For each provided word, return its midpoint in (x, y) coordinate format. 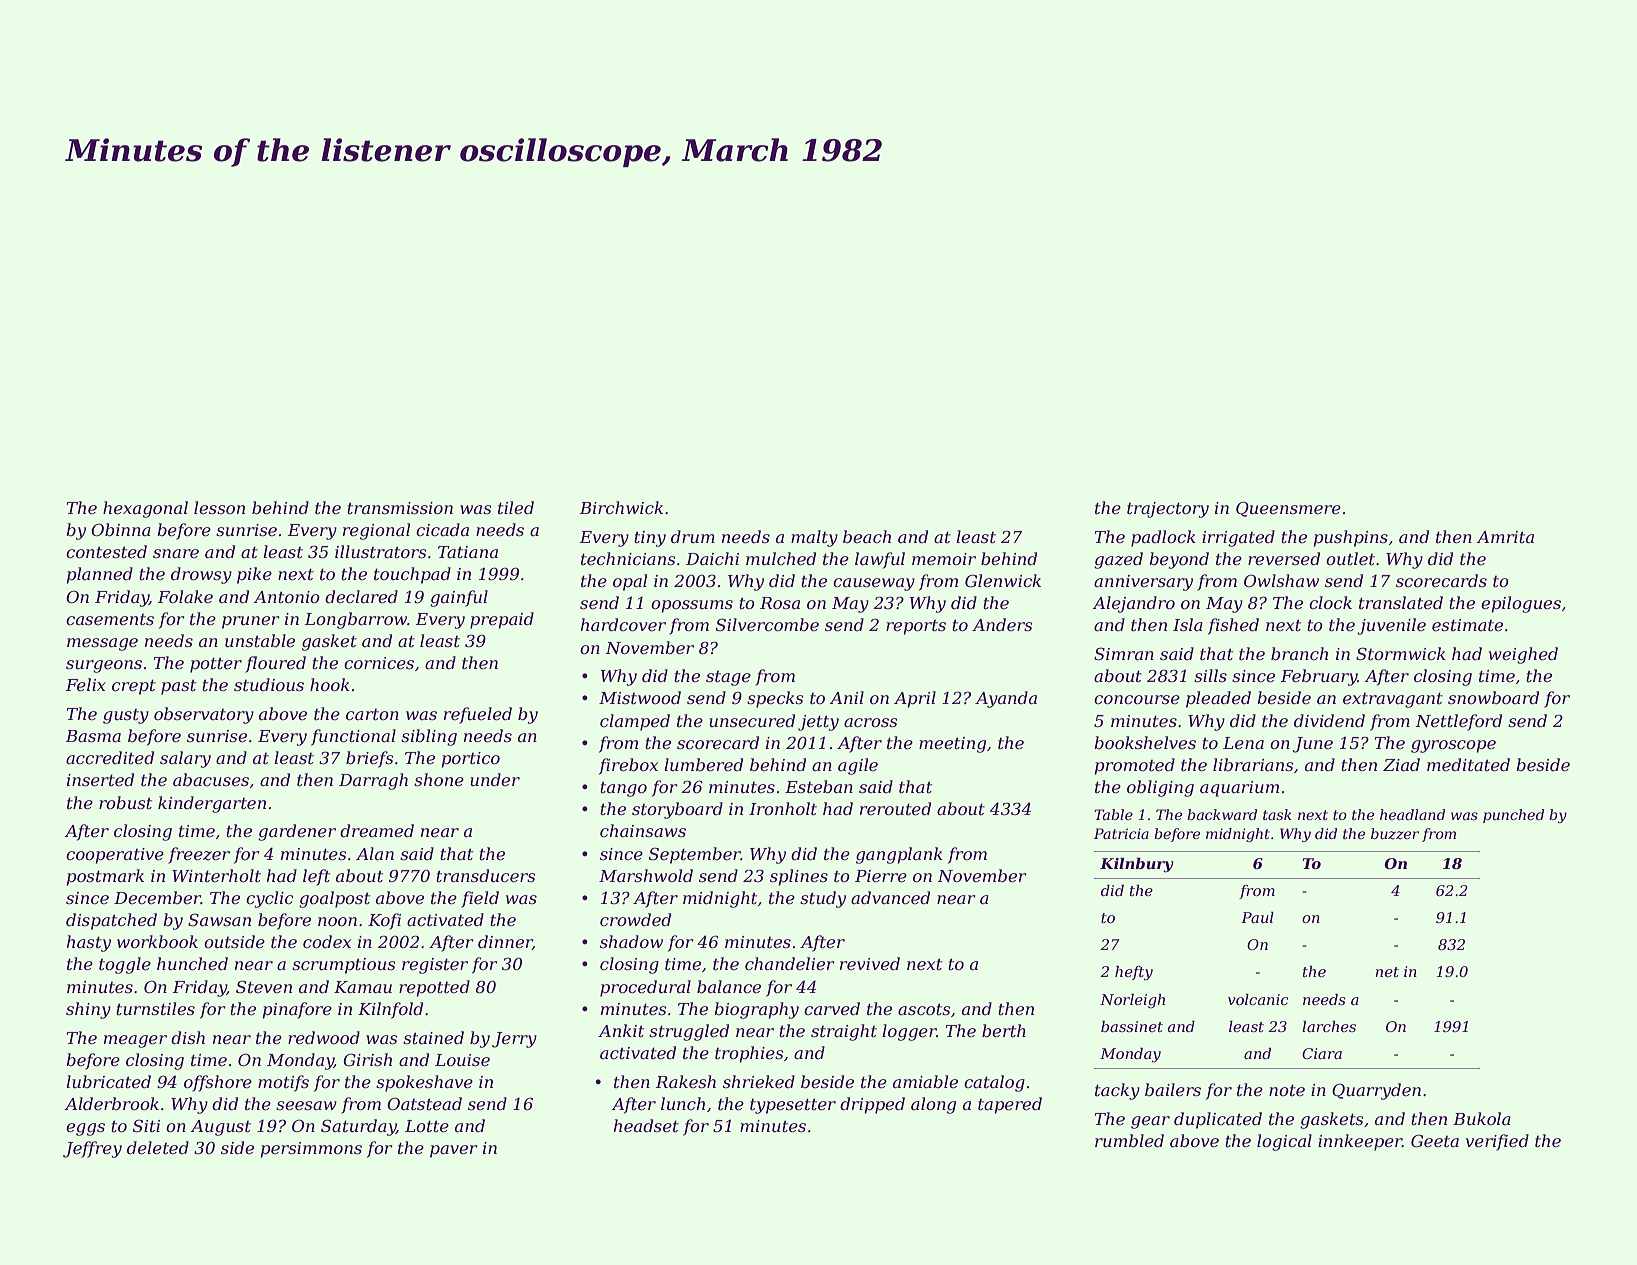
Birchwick (621, 507)
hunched (192, 963)
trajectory (1168, 510)
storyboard (677, 810)
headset (646, 1125)
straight (844, 1032)
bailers (1173, 1089)
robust (125, 802)
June (1313, 745)
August (221, 1128)
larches (1329, 1026)
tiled (516, 507)
